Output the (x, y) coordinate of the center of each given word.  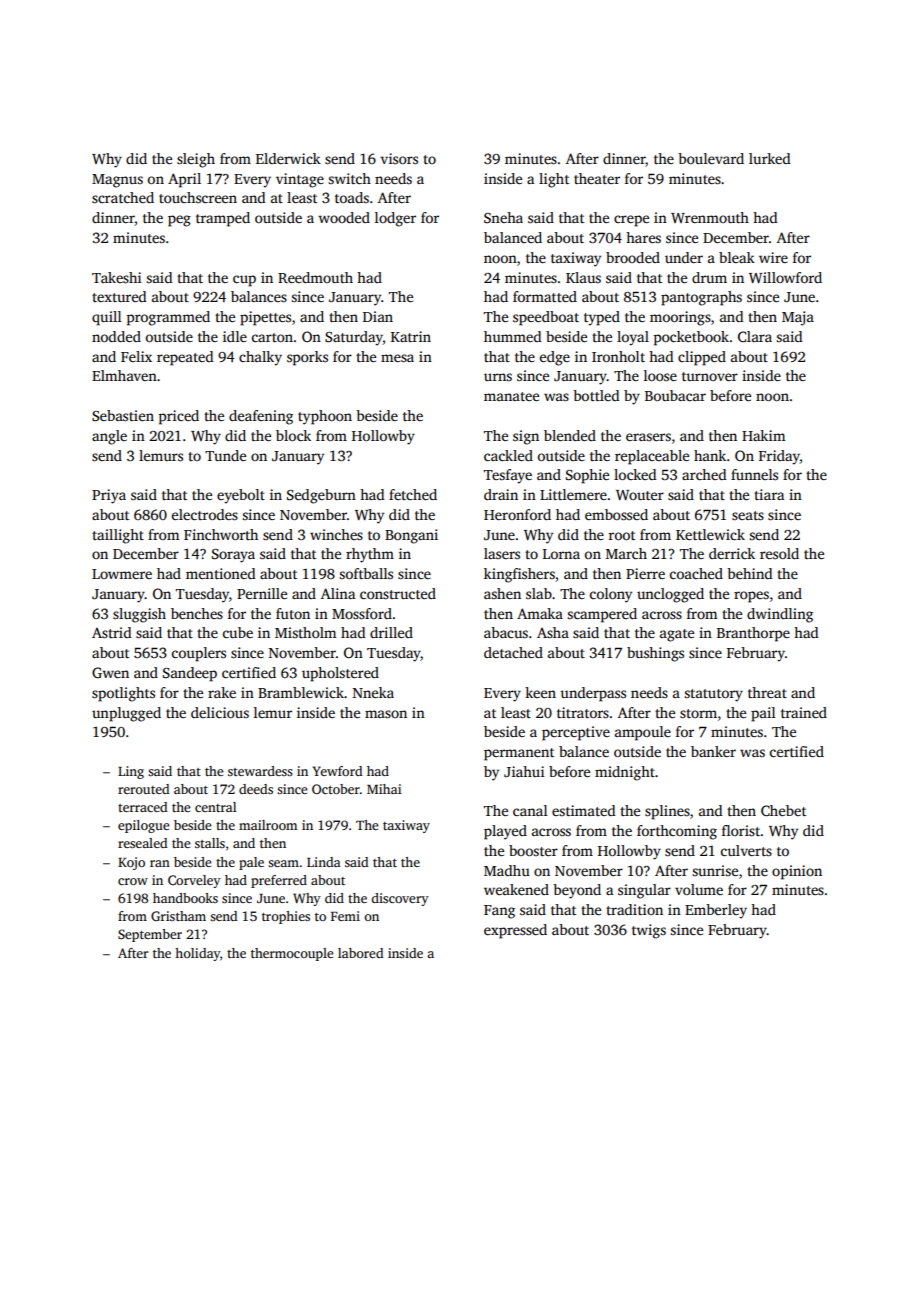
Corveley (194, 881)
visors (399, 158)
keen (540, 692)
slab (539, 593)
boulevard (711, 158)
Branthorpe (753, 634)
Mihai (384, 789)
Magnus (117, 181)
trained (804, 712)
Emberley (716, 911)
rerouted (144, 789)
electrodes (205, 514)
